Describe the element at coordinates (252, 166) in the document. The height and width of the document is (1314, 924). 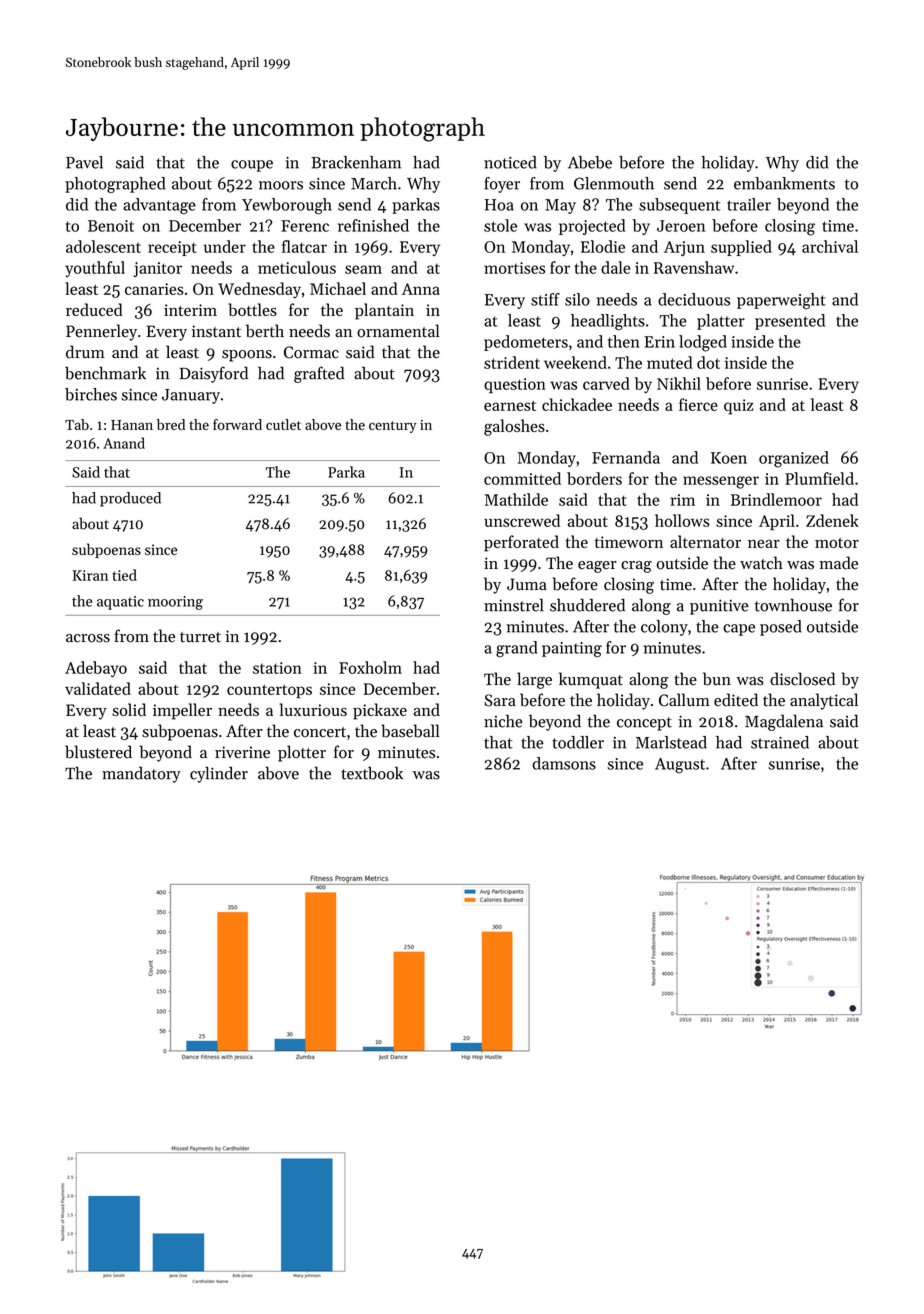
I see `coupe` at that location.
